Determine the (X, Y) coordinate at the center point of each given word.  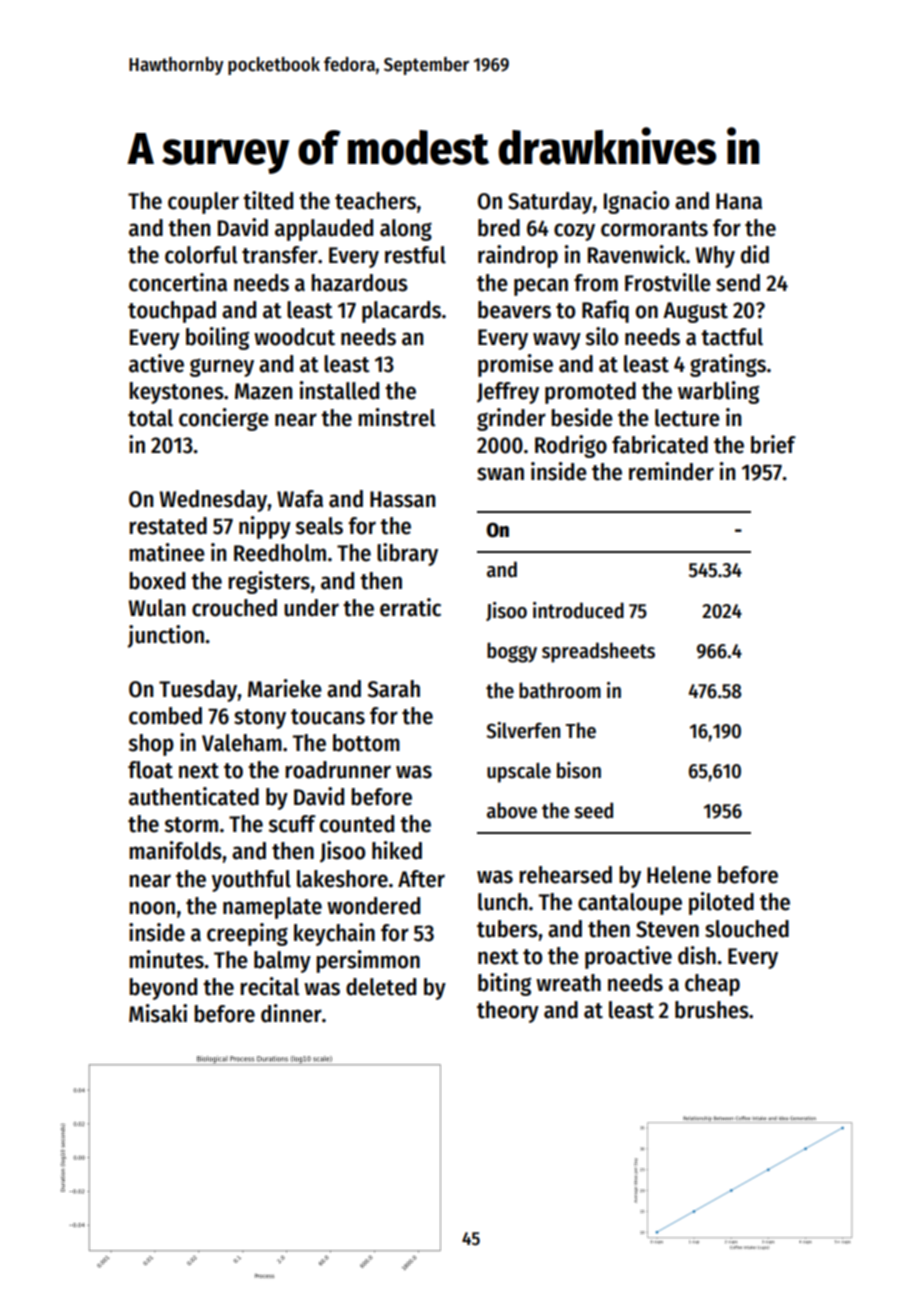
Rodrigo (571, 446)
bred (499, 228)
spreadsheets (598, 652)
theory (508, 1012)
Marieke (285, 688)
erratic (410, 607)
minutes (166, 959)
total (150, 418)
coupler (203, 203)
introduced (578, 610)
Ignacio (636, 202)
